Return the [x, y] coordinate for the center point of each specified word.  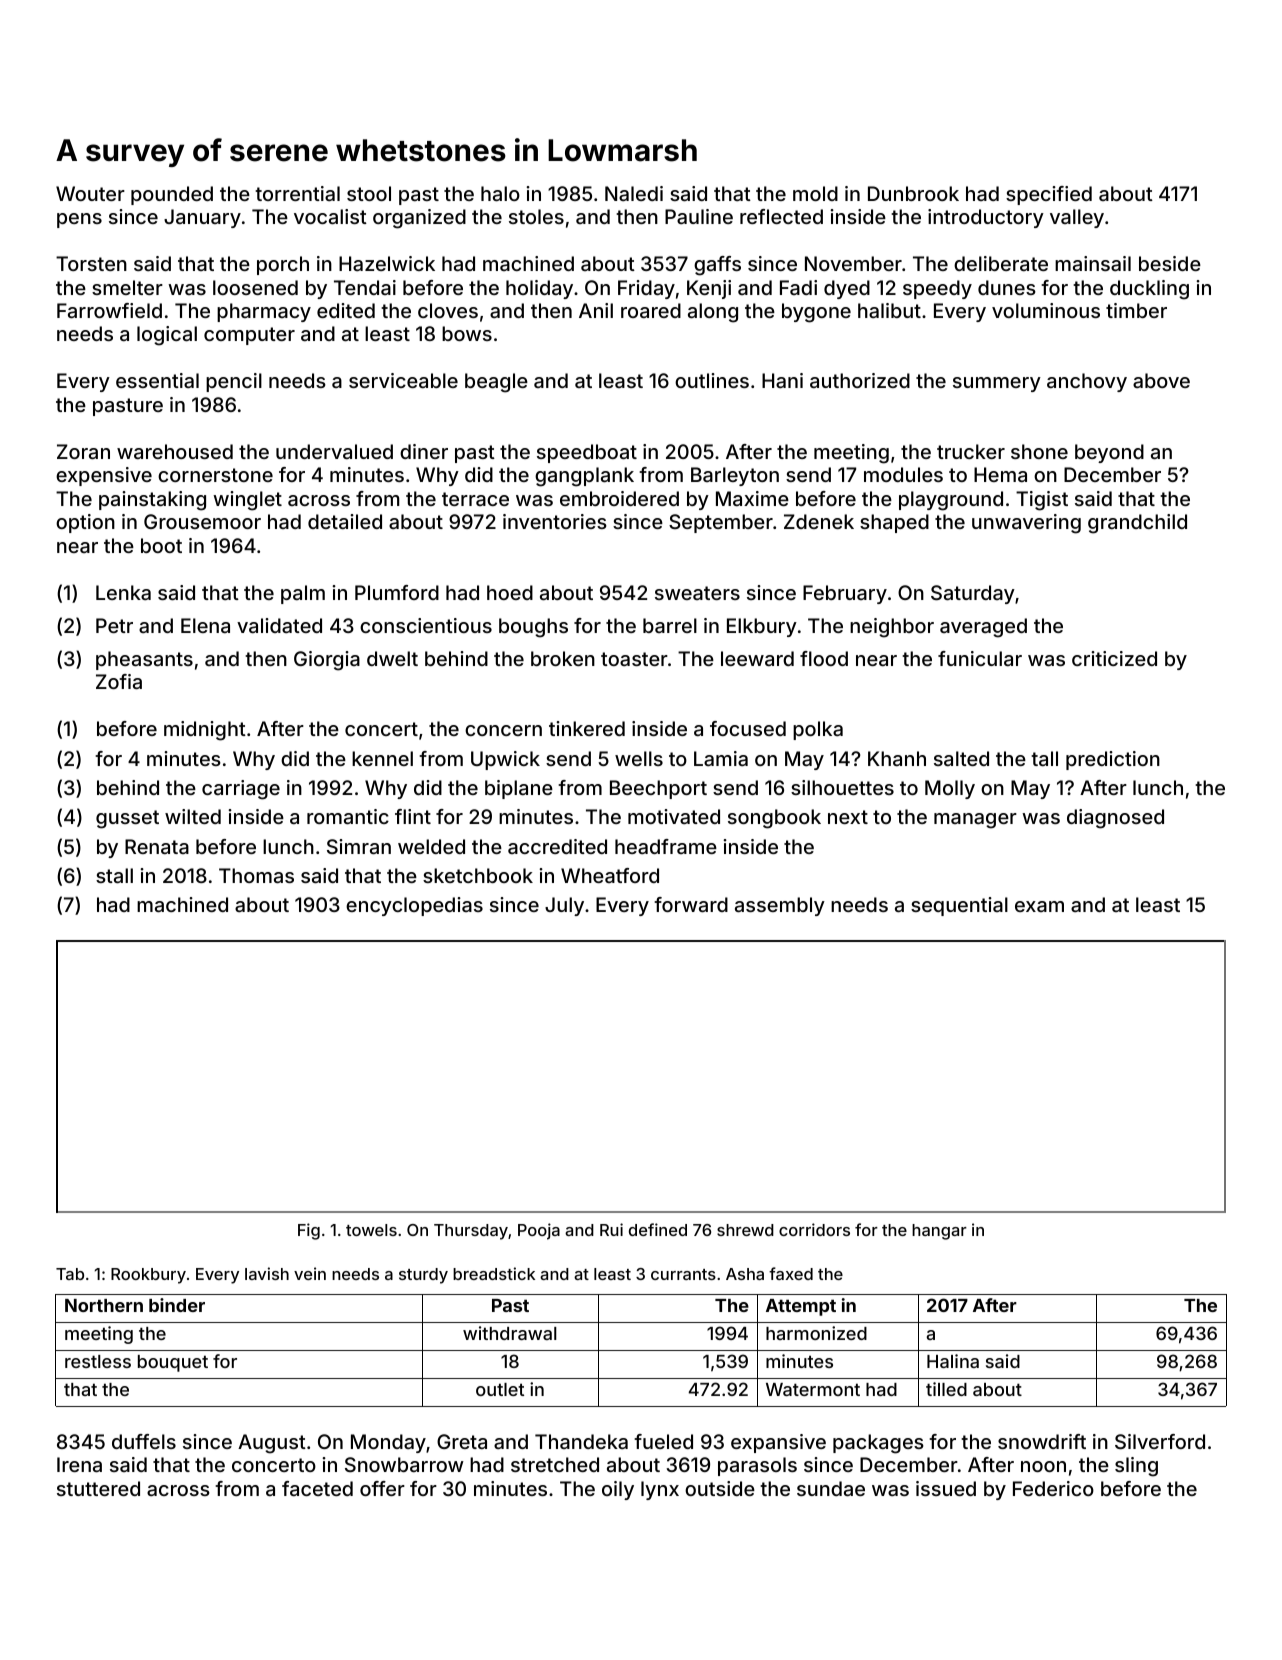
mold [815, 193]
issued [946, 1488]
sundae [831, 1488]
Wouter [90, 193]
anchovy [1087, 382]
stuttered [98, 1488]
